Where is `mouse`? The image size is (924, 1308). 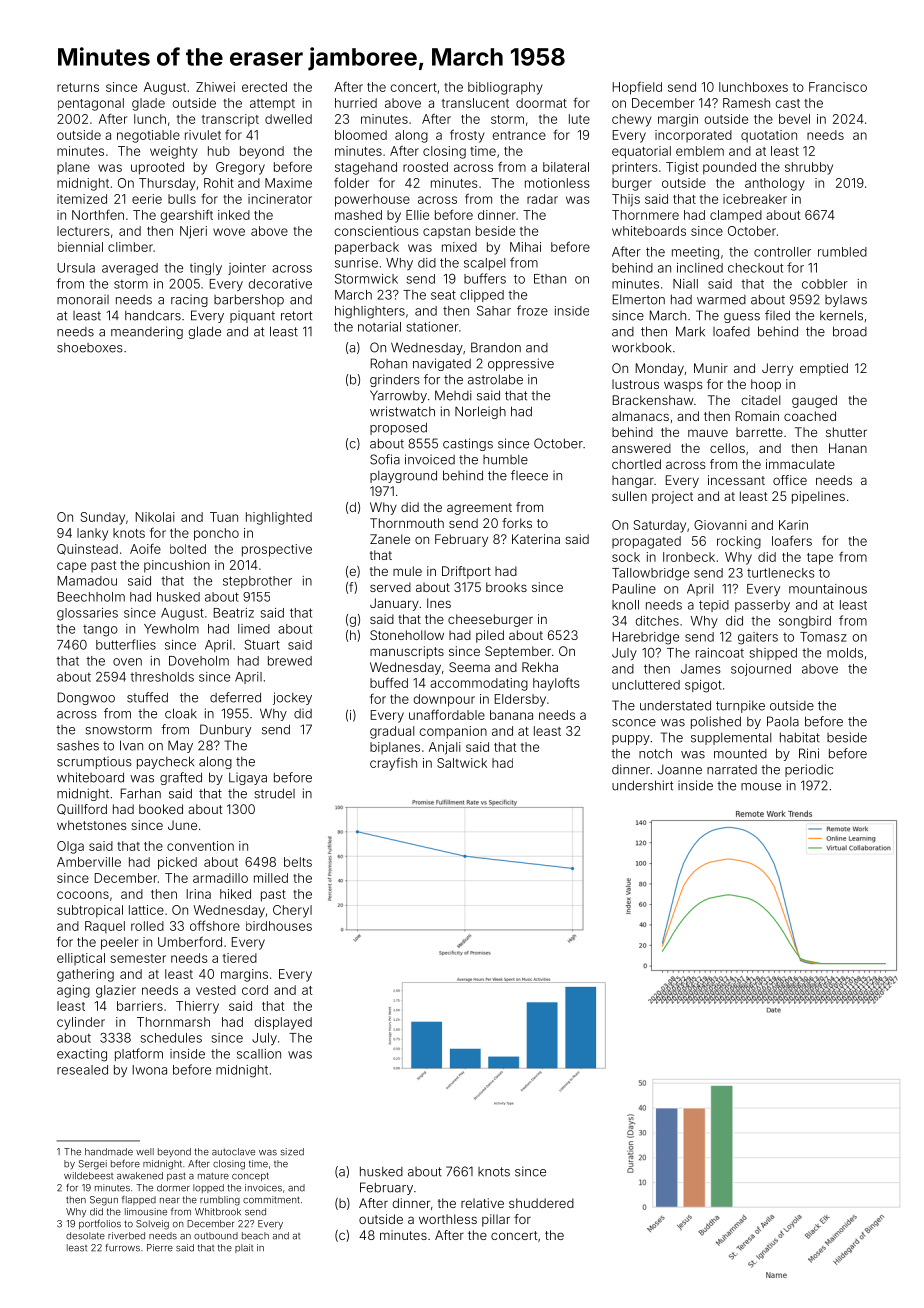 mouse is located at coordinates (761, 787).
